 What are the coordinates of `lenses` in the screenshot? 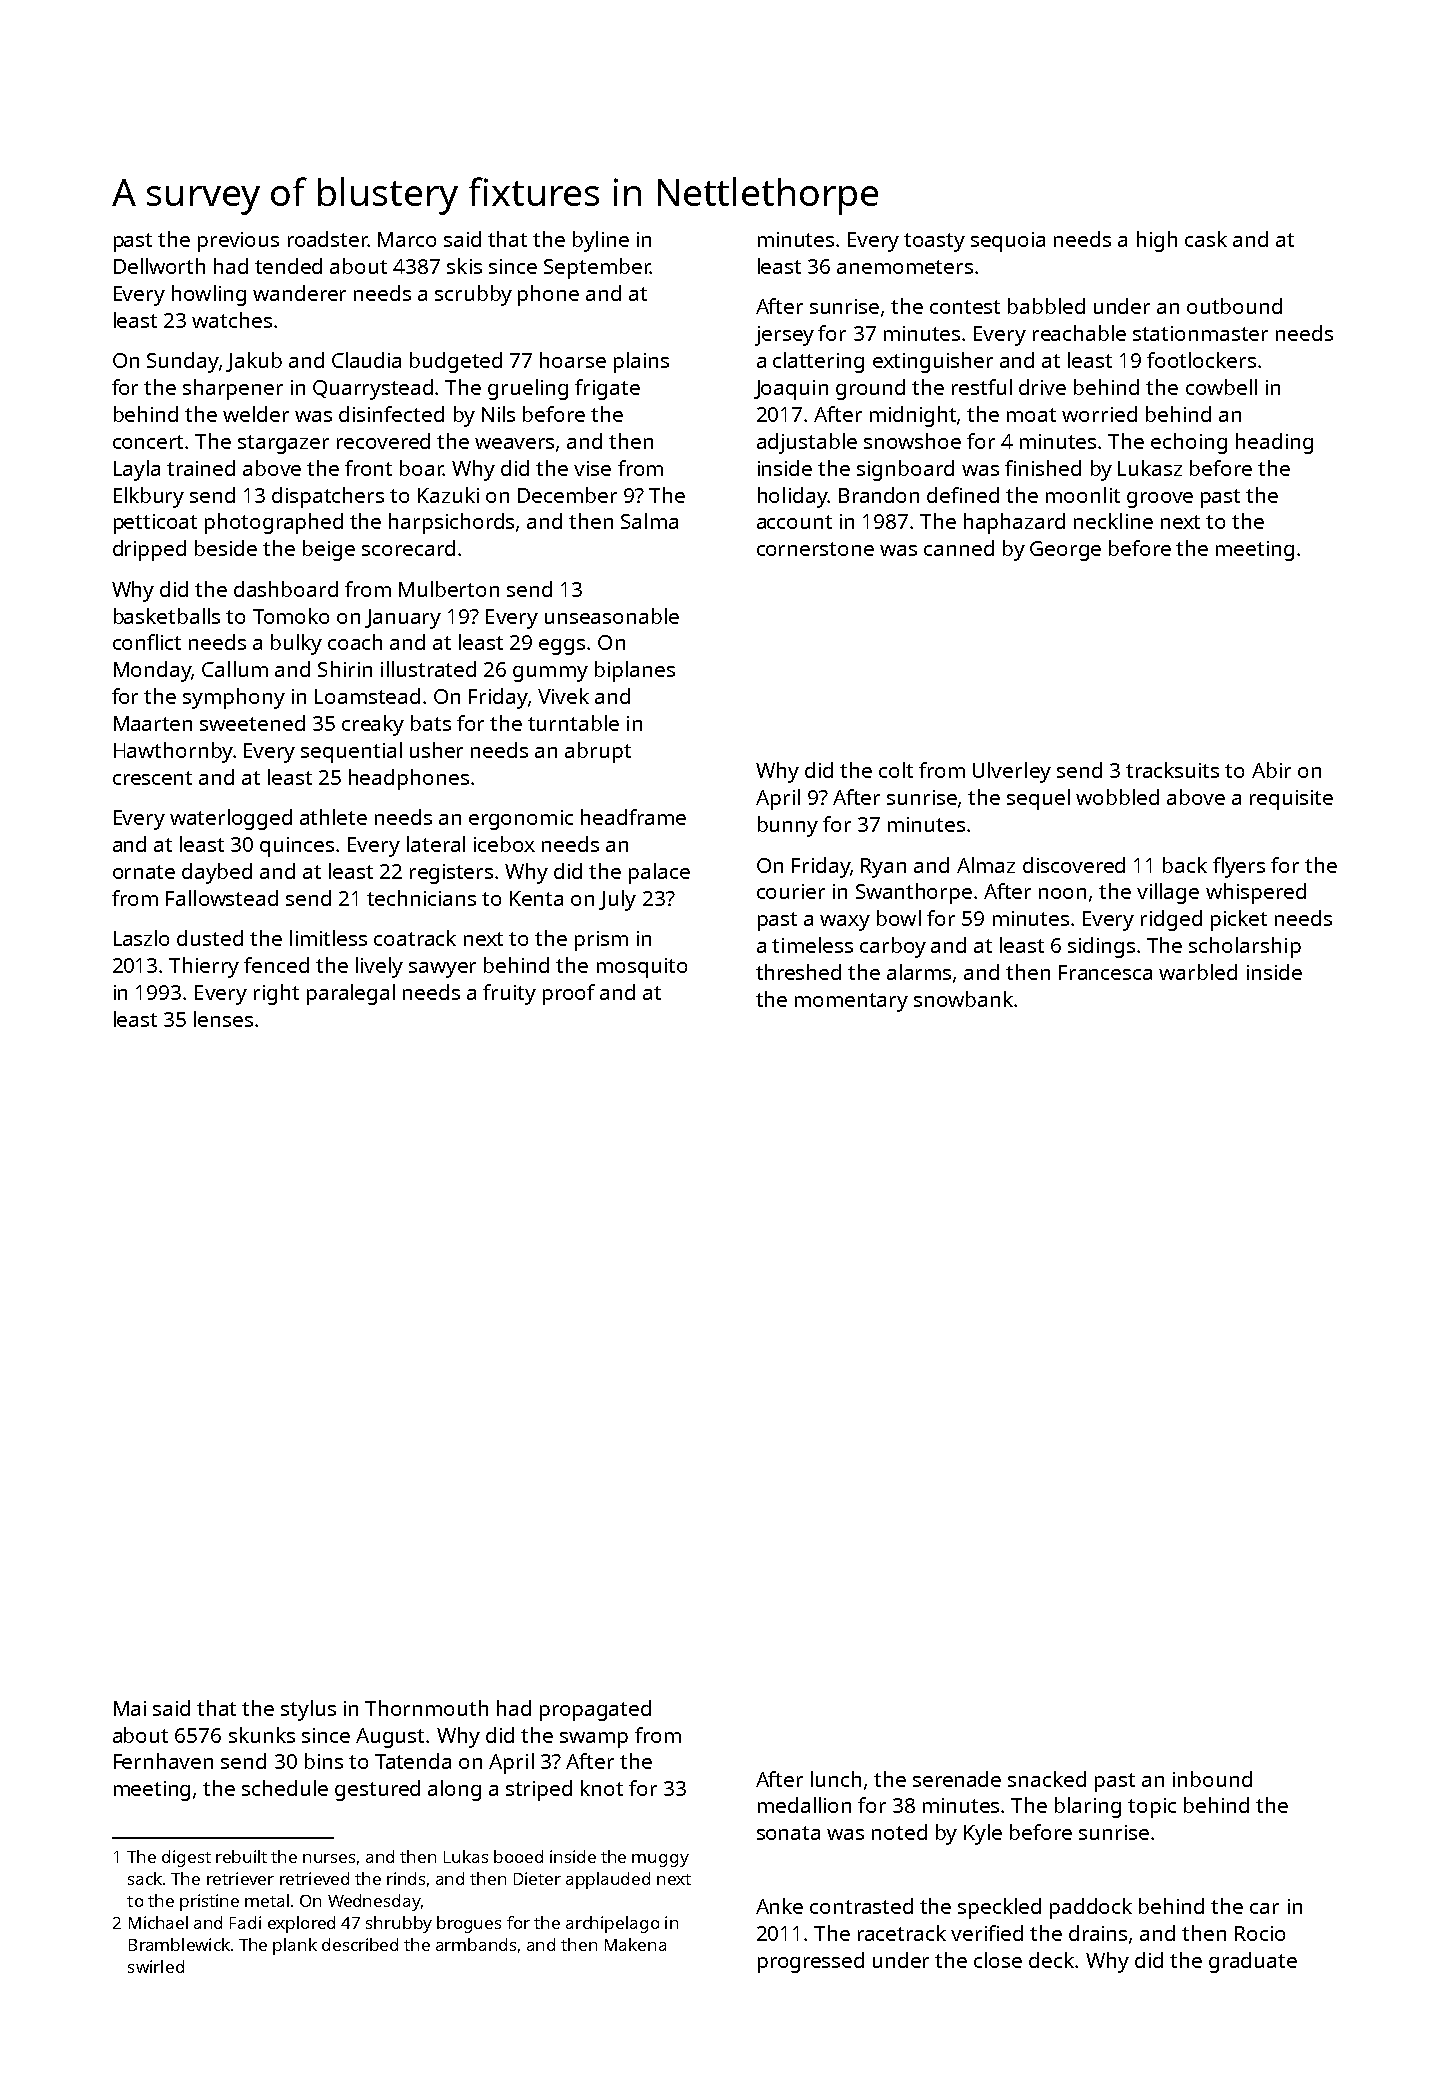 It's located at (223, 1019).
